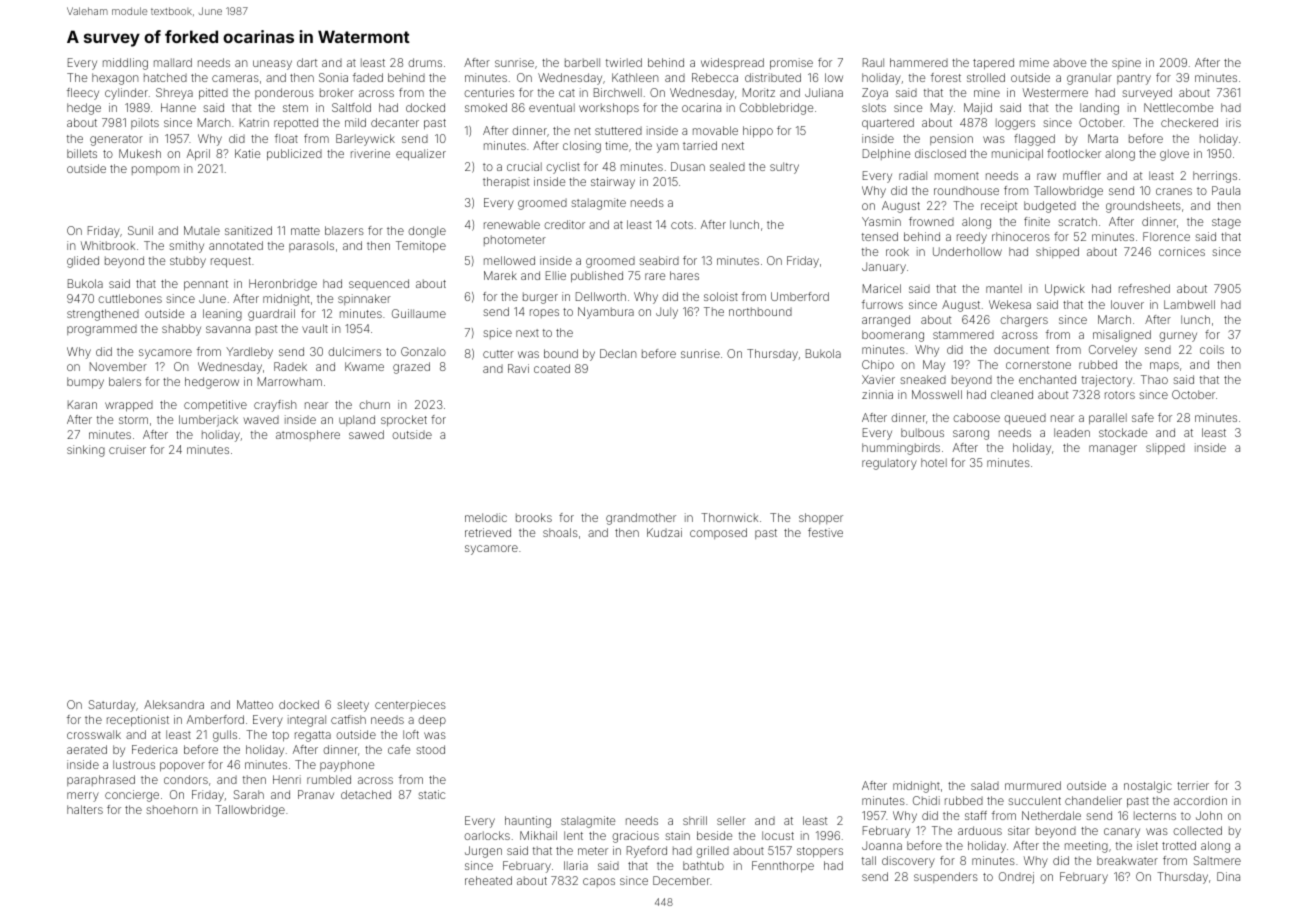 This screenshot has height=924, width=1308. I want to click on repotted, so click(296, 124).
